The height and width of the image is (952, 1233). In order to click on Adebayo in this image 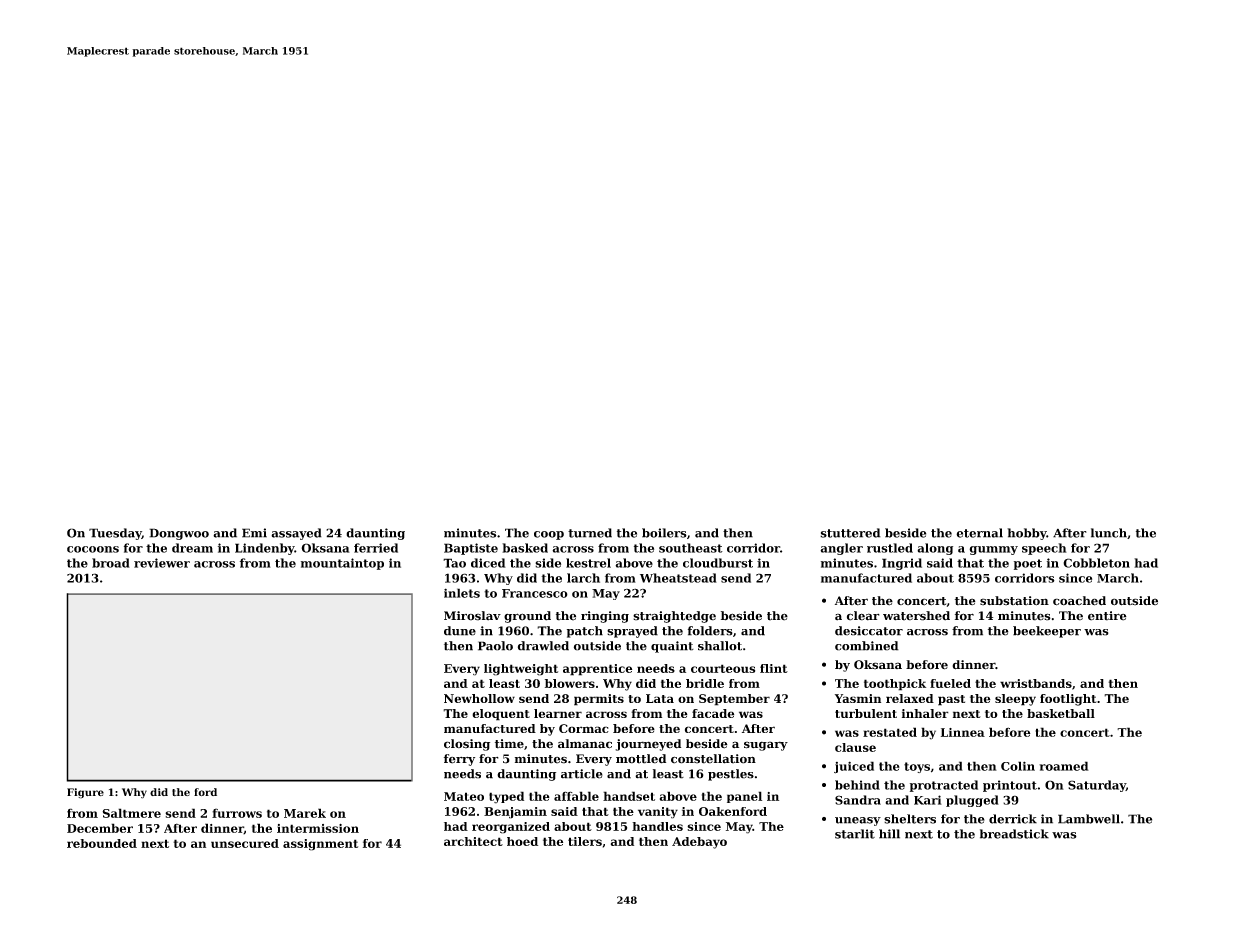, I will do `click(699, 843)`.
